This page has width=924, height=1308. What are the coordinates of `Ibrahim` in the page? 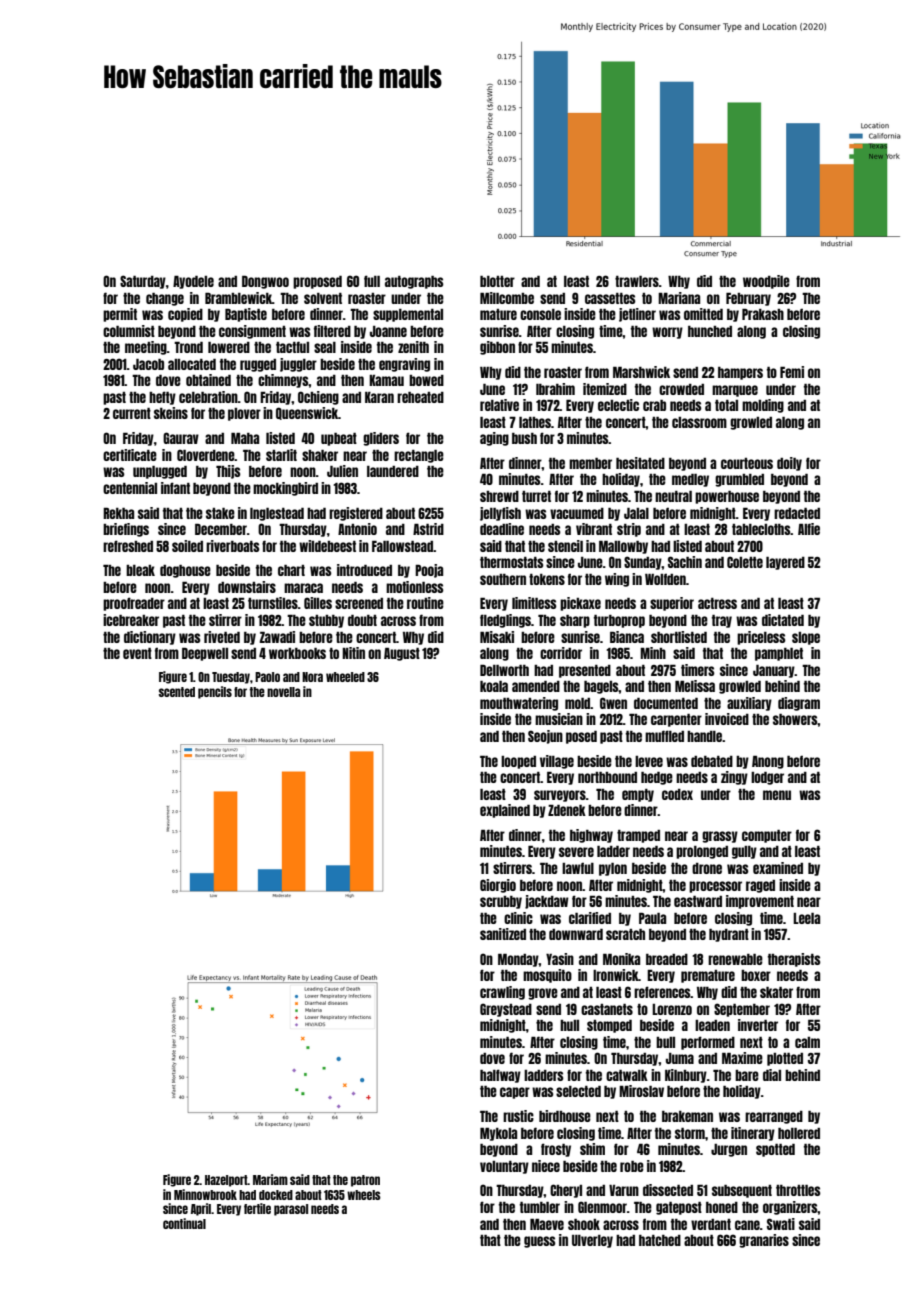 It's located at (555, 389).
